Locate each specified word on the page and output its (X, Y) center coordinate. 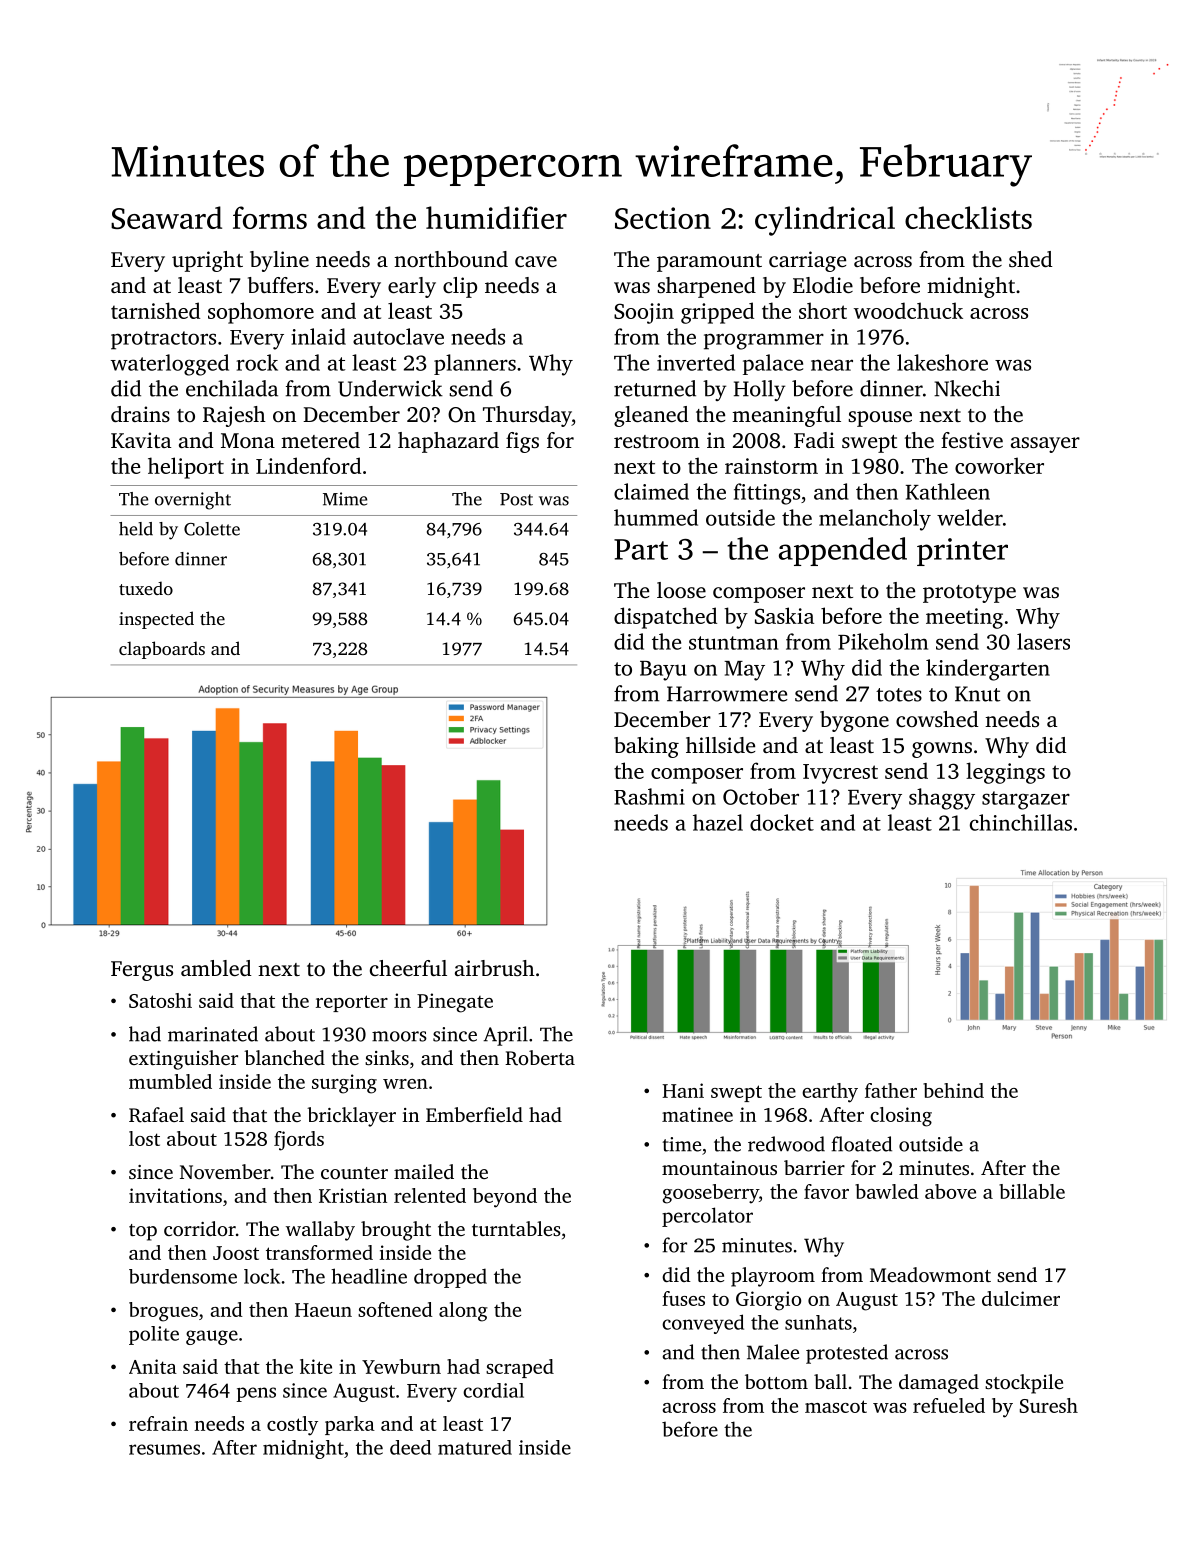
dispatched (665, 618)
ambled (216, 968)
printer (962, 552)
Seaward (166, 217)
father (891, 1090)
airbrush (495, 968)
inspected (156, 620)
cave (536, 261)
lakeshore (942, 362)
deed (410, 1447)
